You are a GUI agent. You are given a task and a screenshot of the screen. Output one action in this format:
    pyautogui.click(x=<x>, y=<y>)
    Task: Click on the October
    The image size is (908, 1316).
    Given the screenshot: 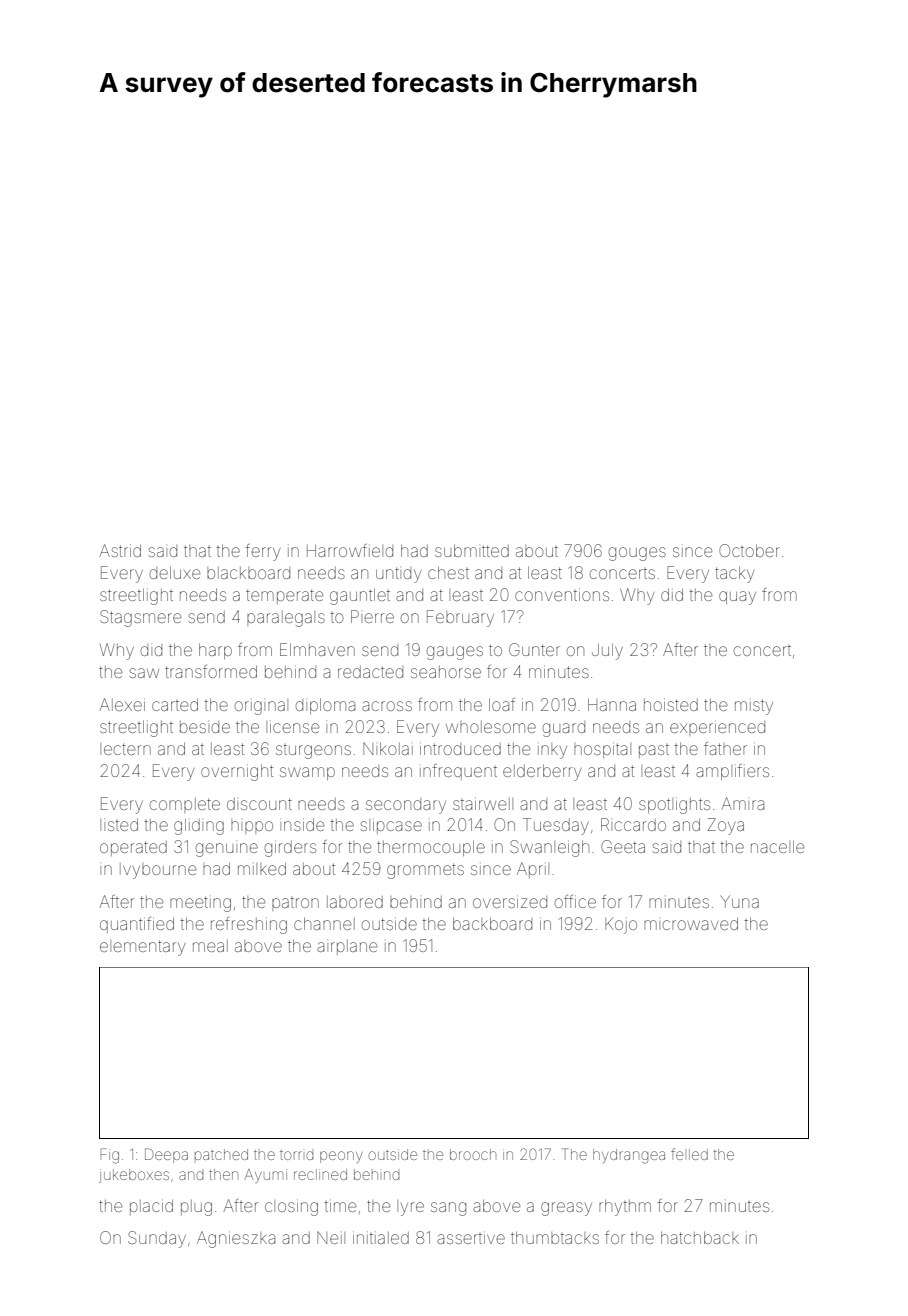 What is the action you would take?
    pyautogui.click(x=749, y=550)
